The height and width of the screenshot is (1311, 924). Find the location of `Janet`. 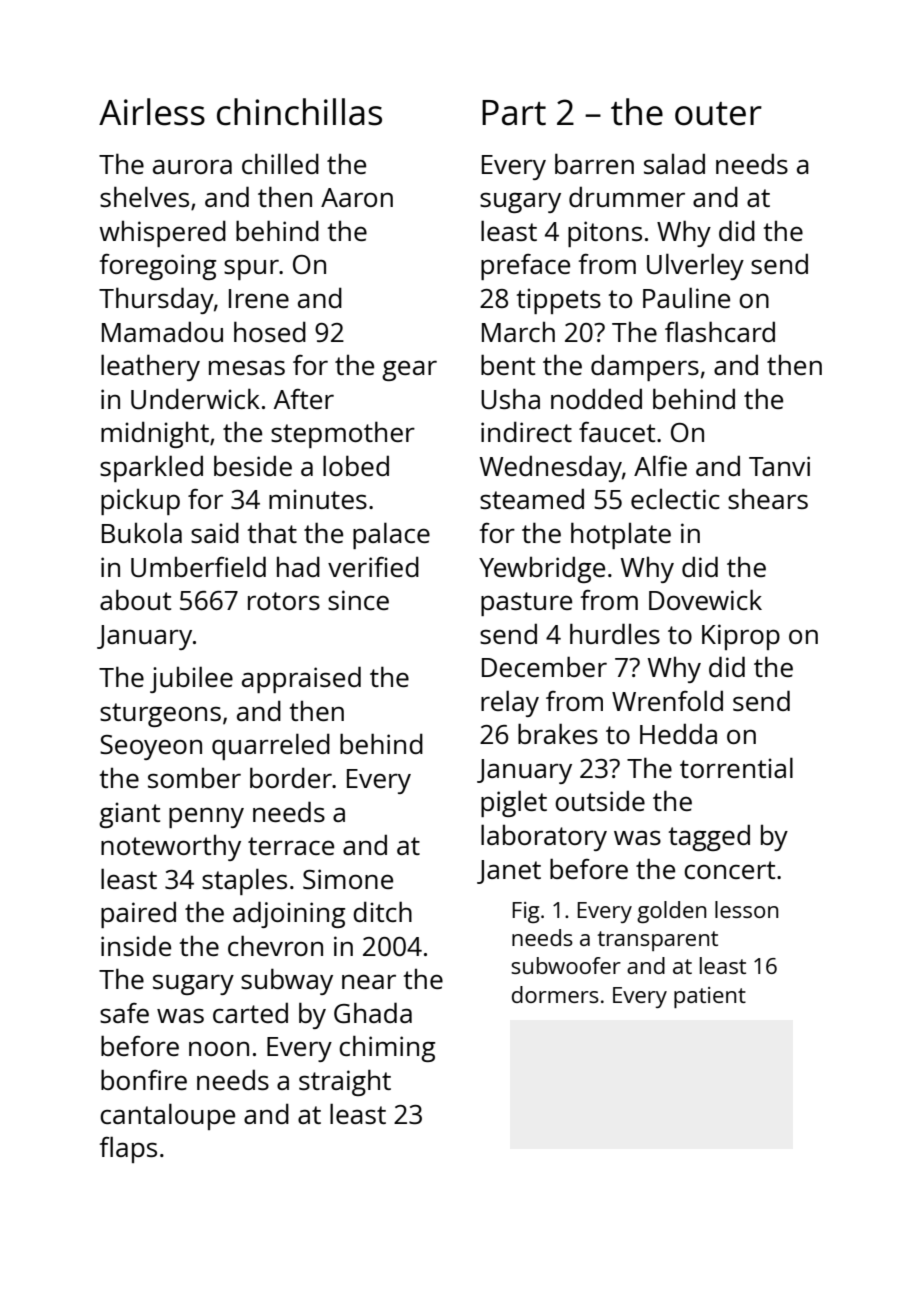

Janet is located at coordinates (509, 872).
